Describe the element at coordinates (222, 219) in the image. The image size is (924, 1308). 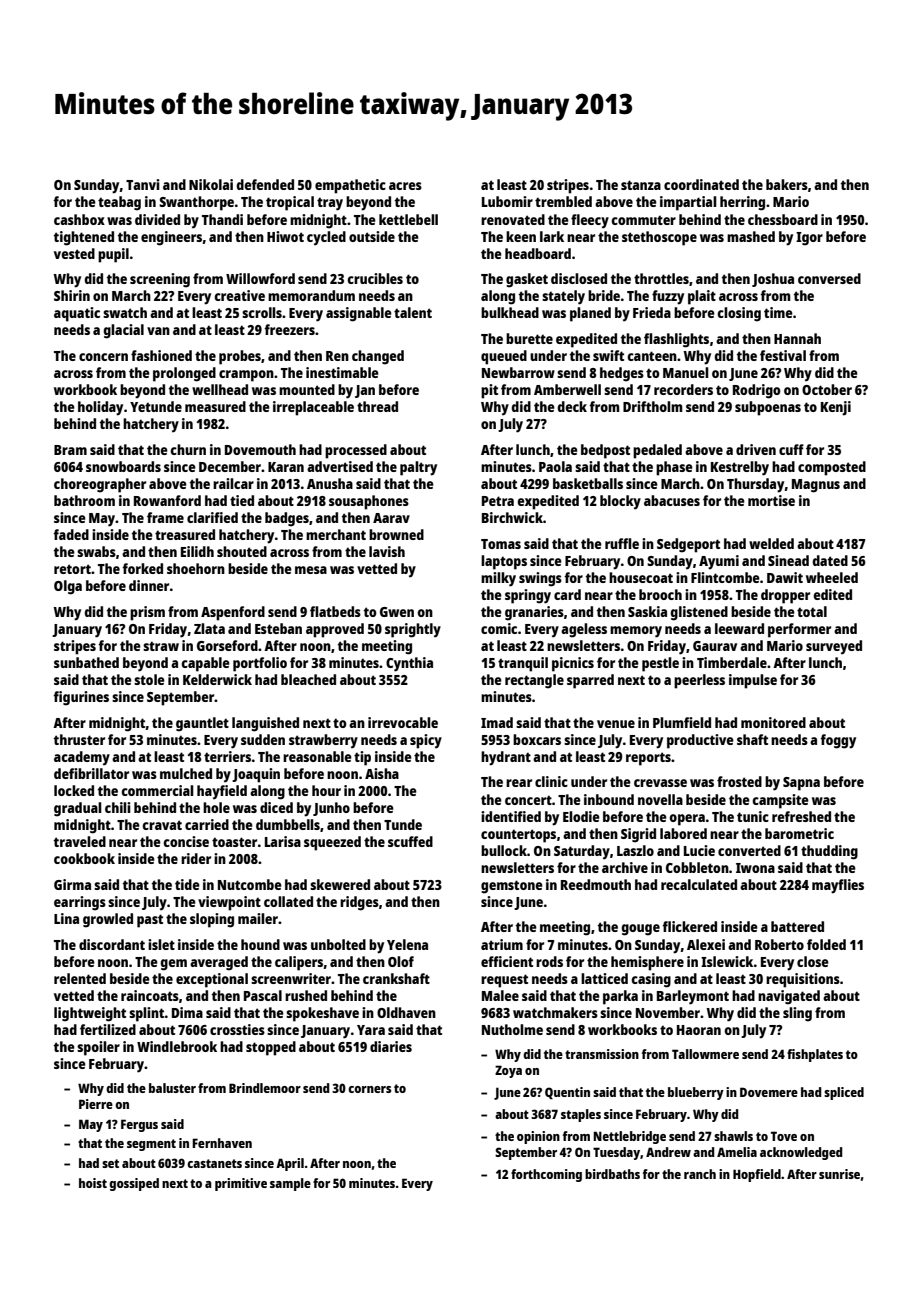
I see `Thandi` at that location.
